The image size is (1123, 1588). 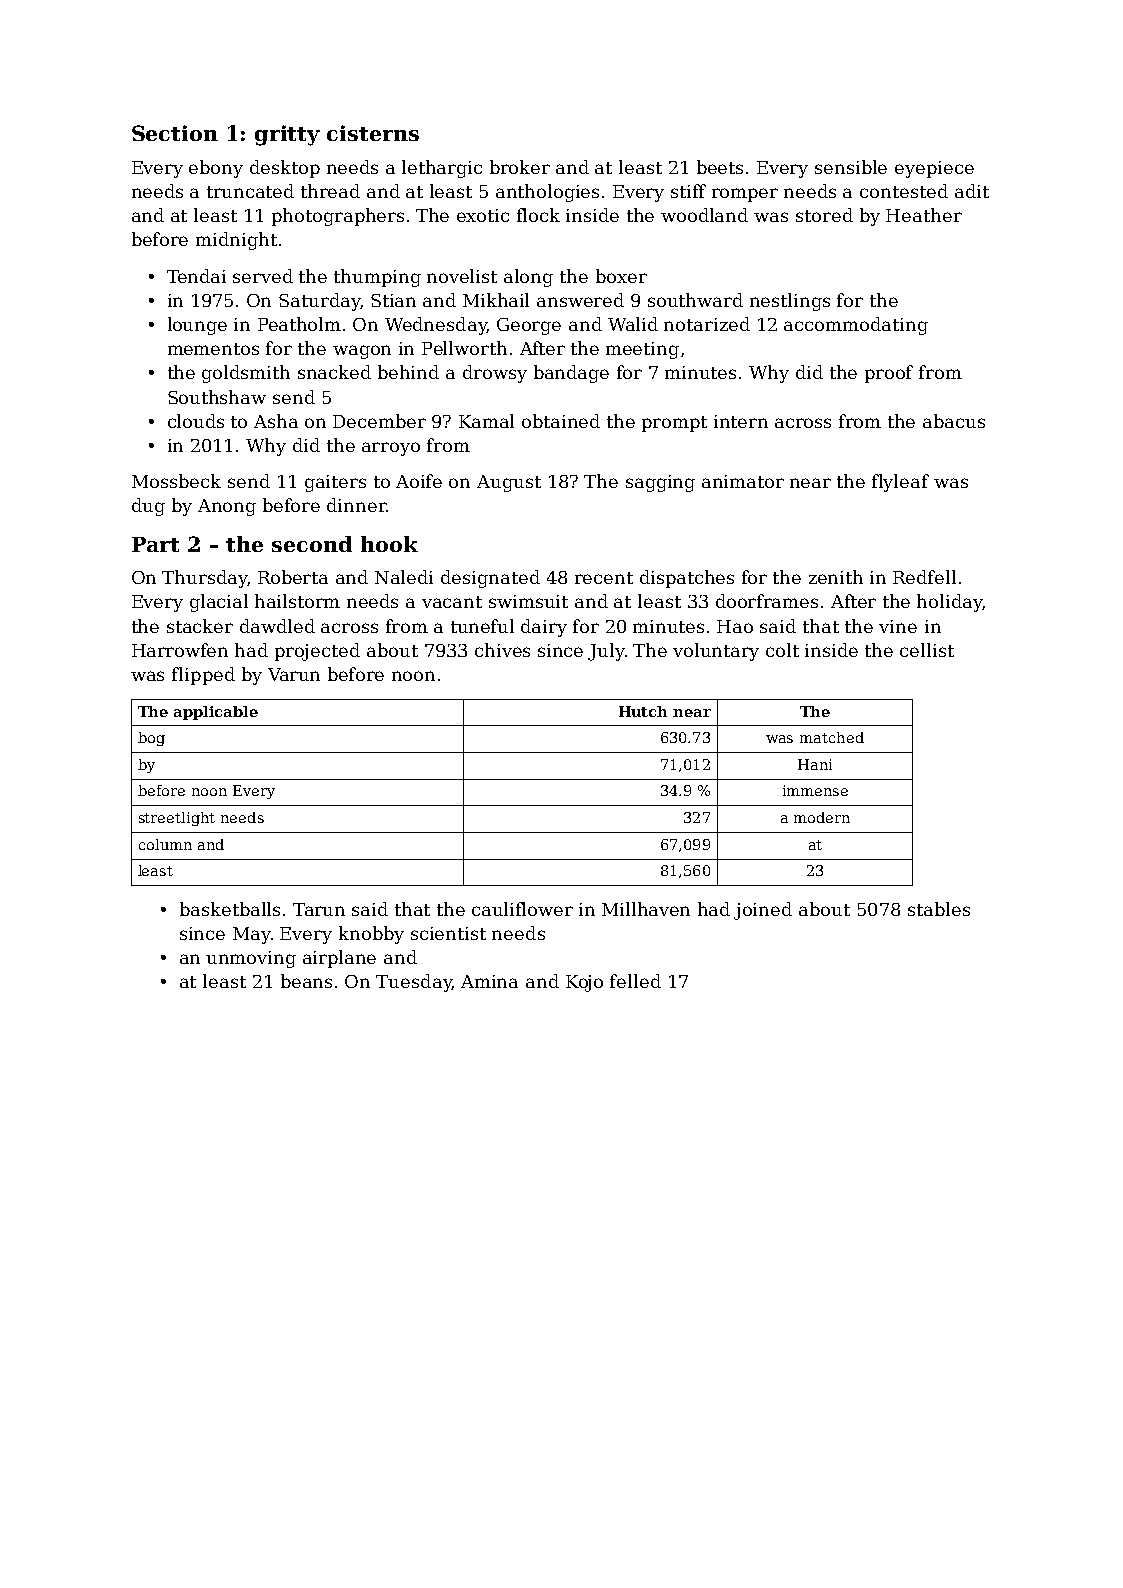 What do you see at coordinates (642, 350) in the page?
I see `meeting` at bounding box center [642, 350].
